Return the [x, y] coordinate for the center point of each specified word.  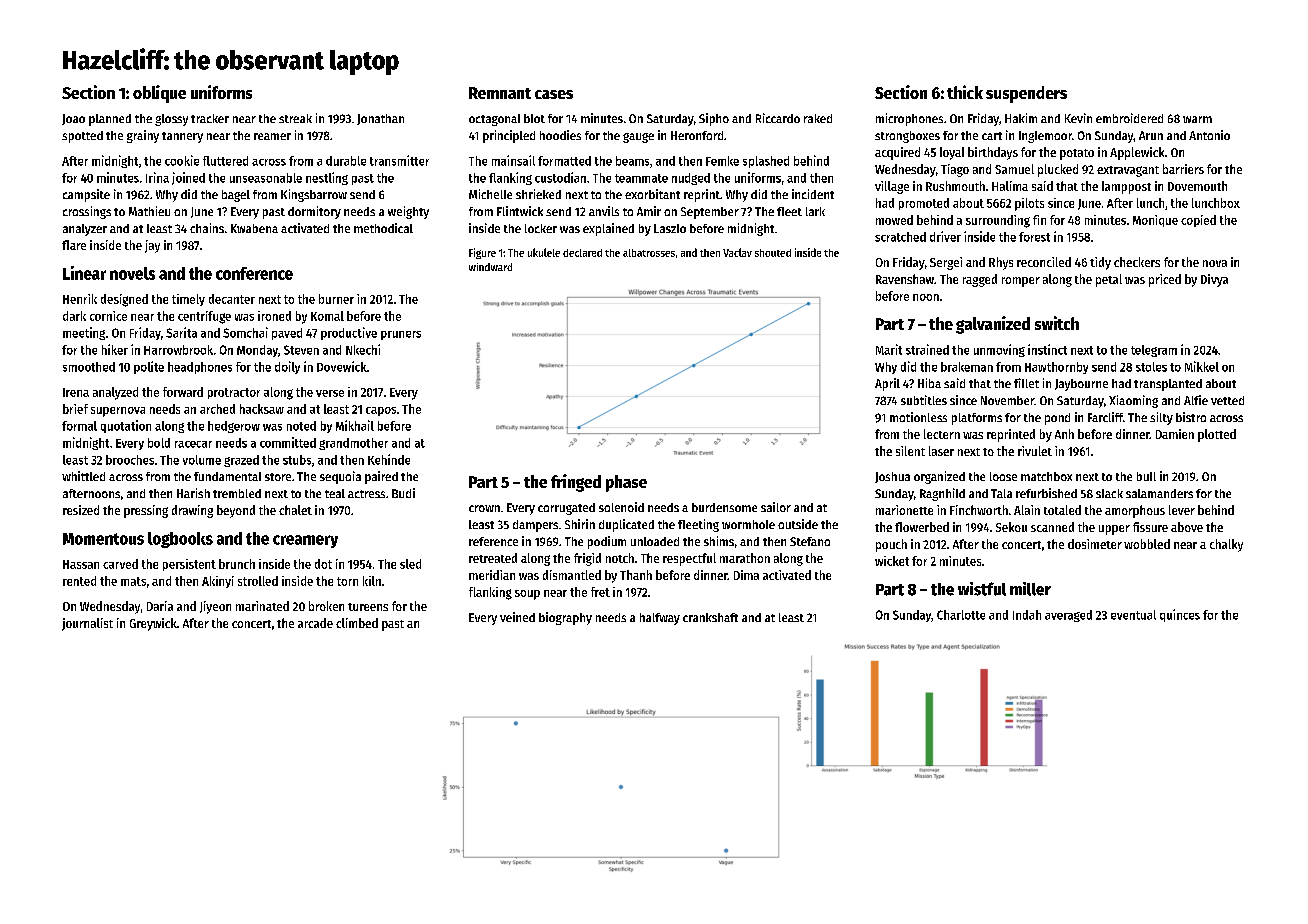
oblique [159, 94]
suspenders [1026, 94]
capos [381, 411]
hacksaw [262, 409]
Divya [1214, 280]
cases [554, 94]
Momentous [103, 539]
